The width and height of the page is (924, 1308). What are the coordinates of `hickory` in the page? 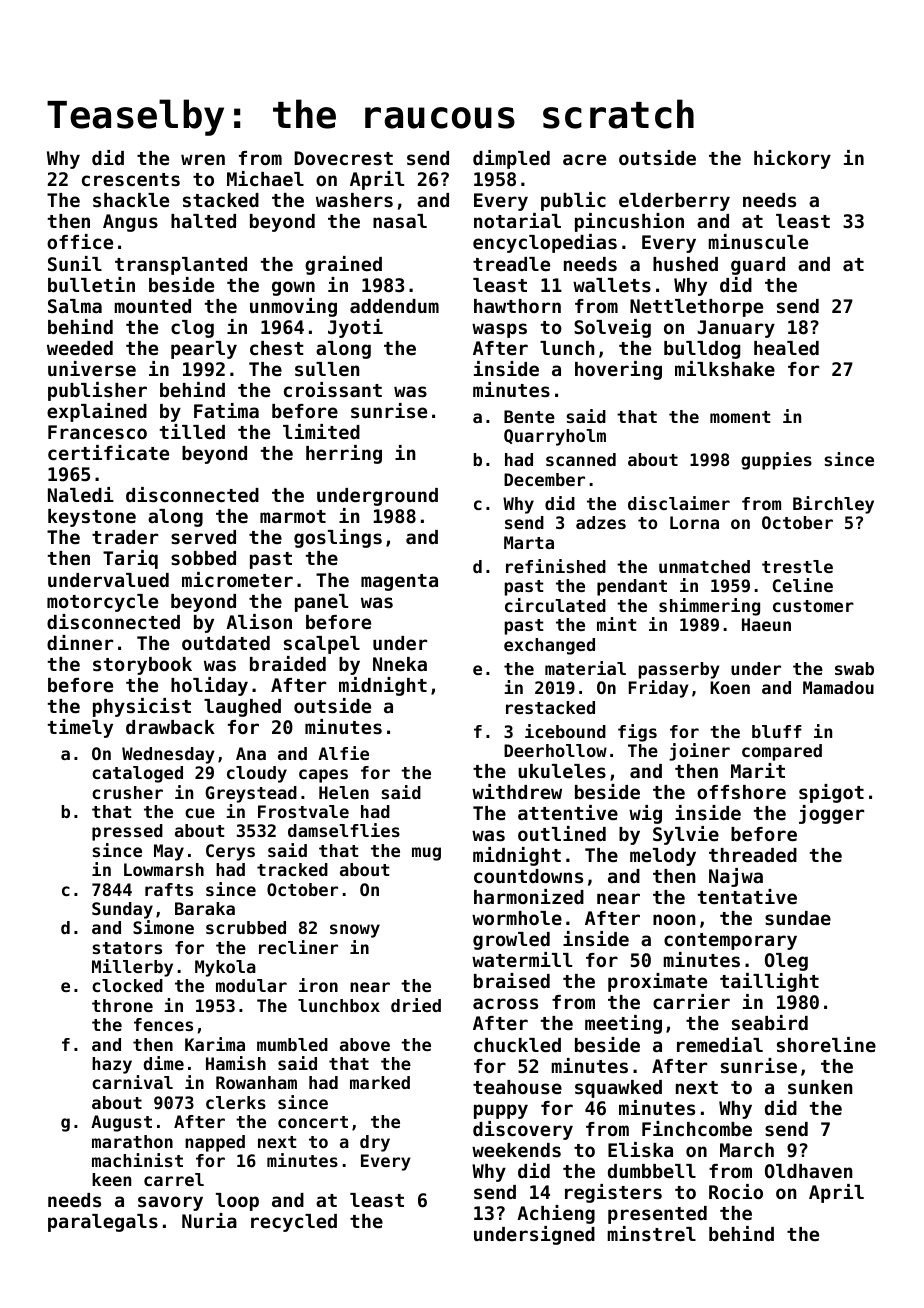 It's located at (792, 159).
